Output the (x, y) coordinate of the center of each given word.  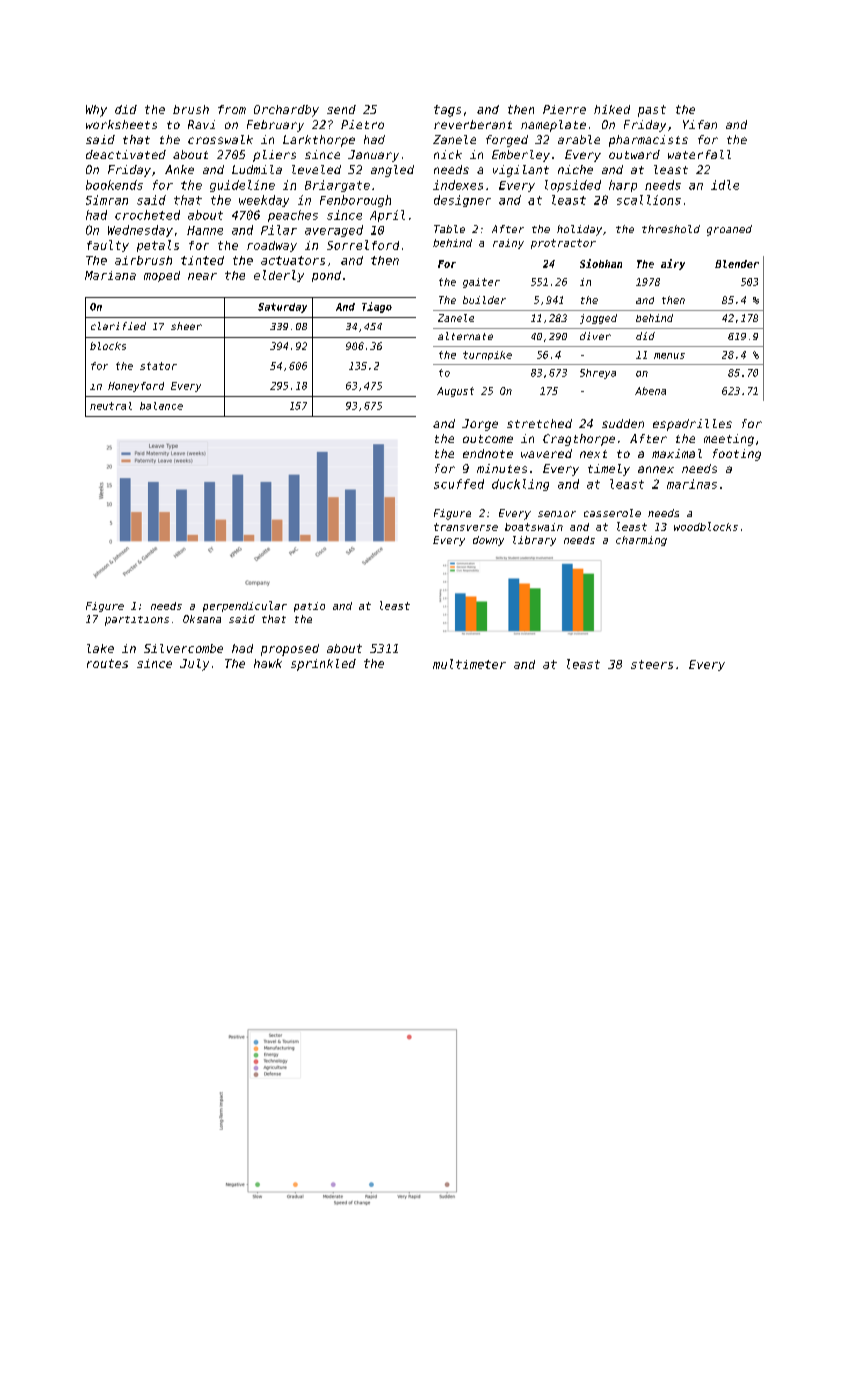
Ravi (201, 124)
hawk (268, 663)
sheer (186, 326)
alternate (465, 336)
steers (652, 664)
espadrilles (692, 425)
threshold (671, 229)
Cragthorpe (579, 440)
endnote (488, 453)
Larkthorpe (319, 141)
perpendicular (245, 606)
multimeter (469, 664)
